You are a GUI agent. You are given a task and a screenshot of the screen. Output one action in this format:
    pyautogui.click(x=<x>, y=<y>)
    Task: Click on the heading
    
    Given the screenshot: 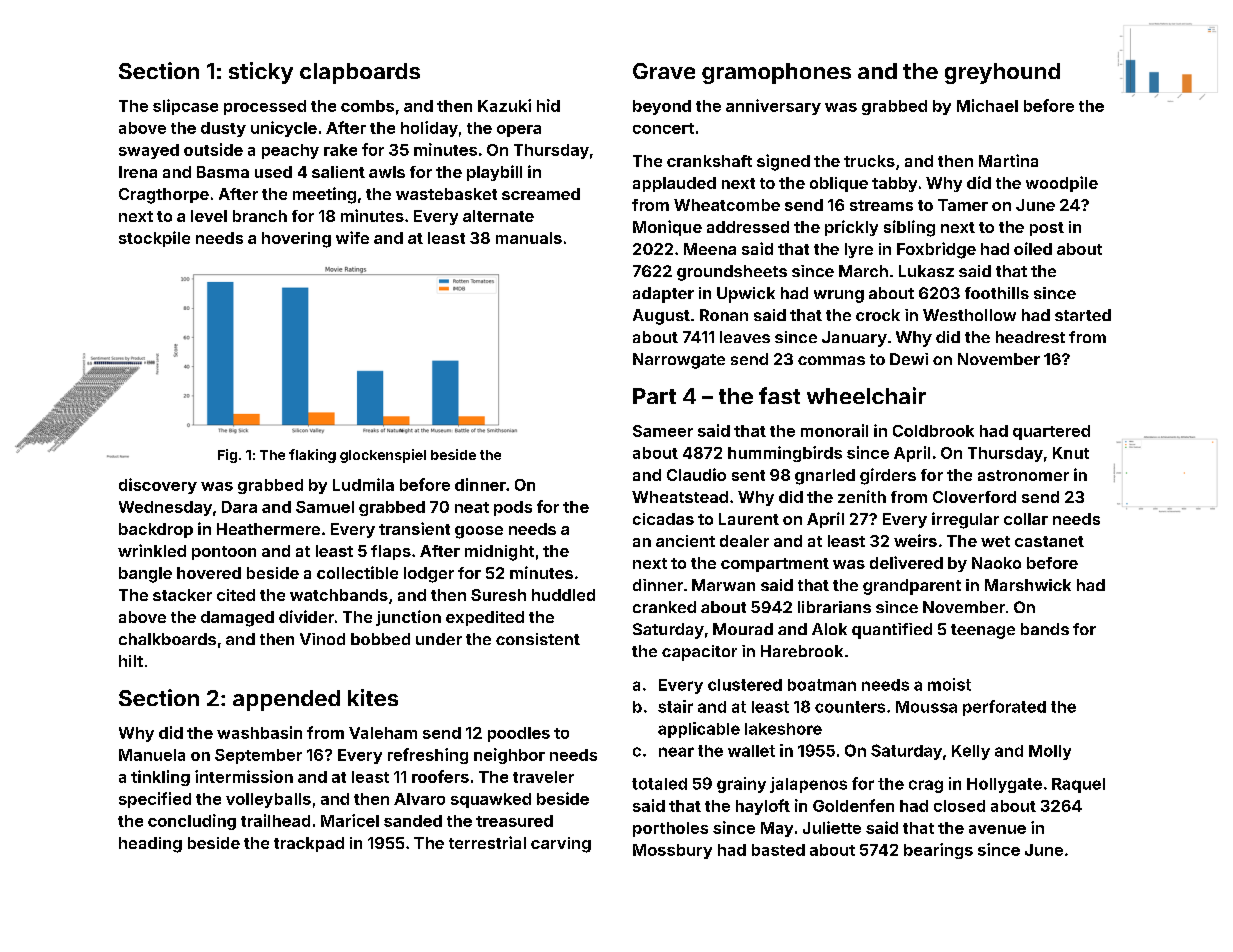 What is the action you would take?
    pyautogui.click(x=150, y=845)
